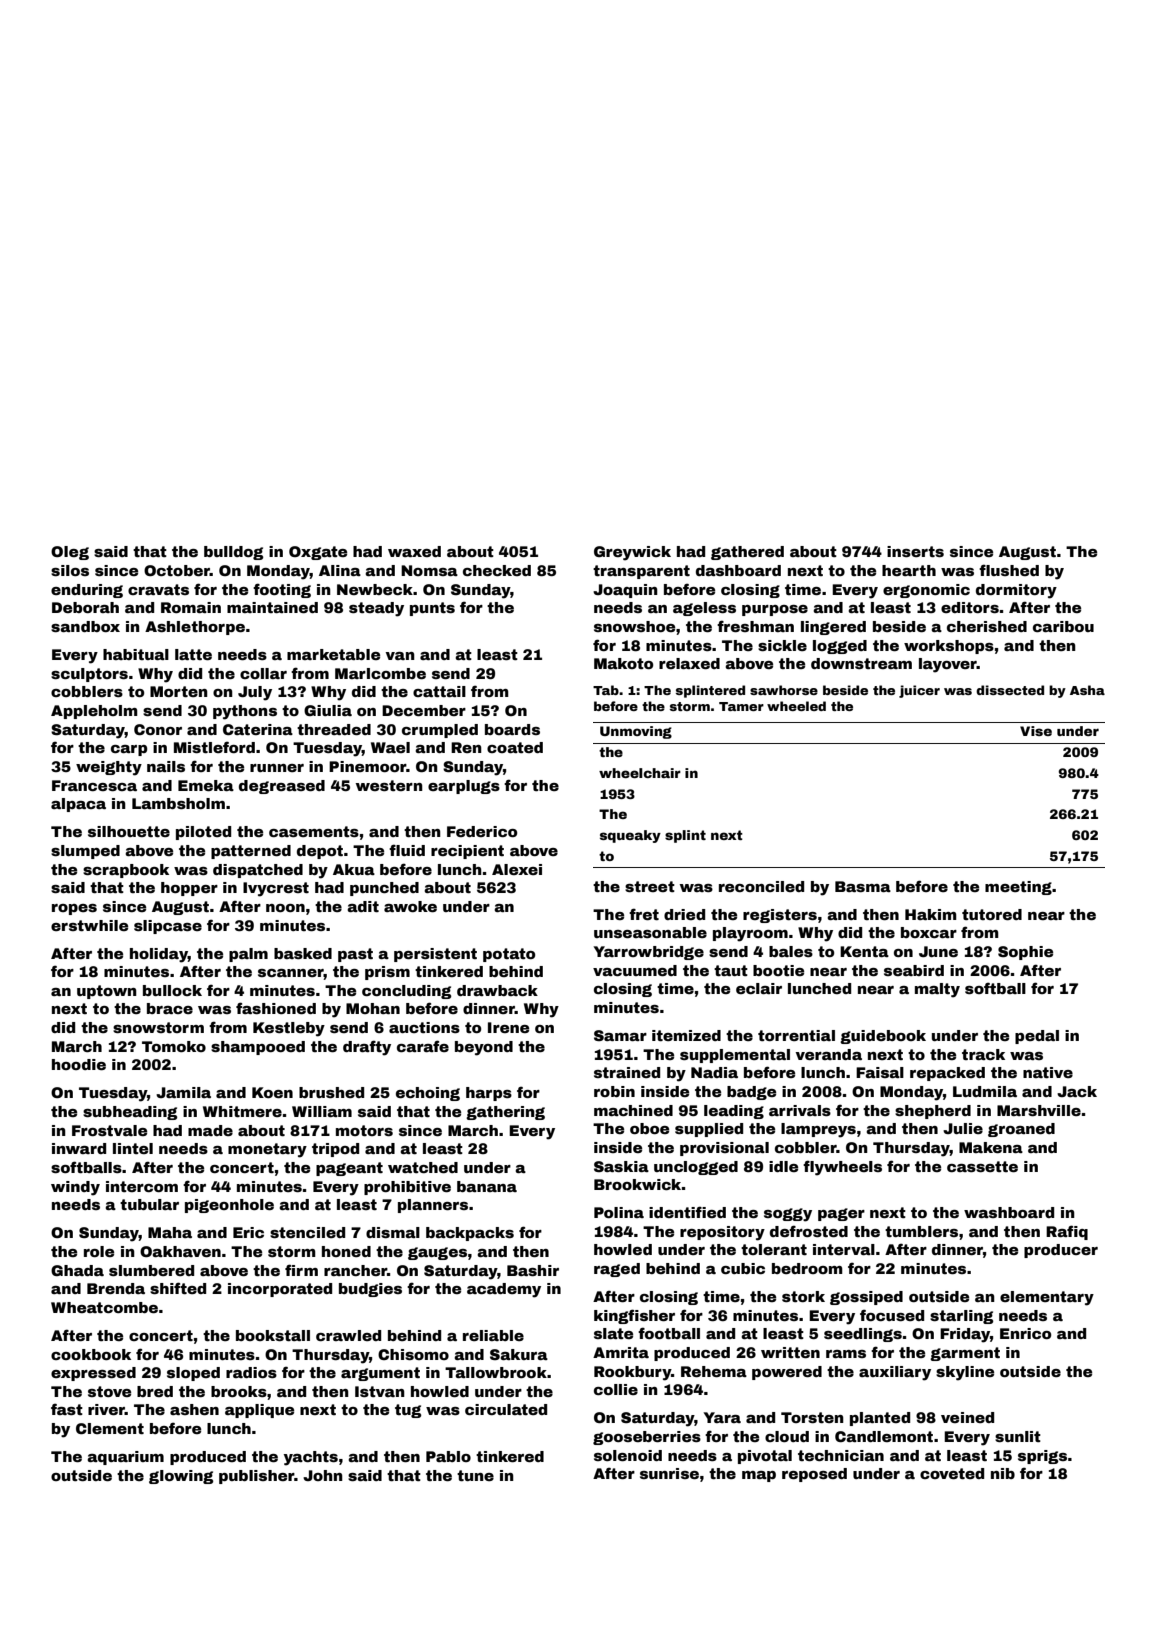 Image resolution: width=1156 pixels, height=1634 pixels. I want to click on sunrise, so click(669, 1473).
